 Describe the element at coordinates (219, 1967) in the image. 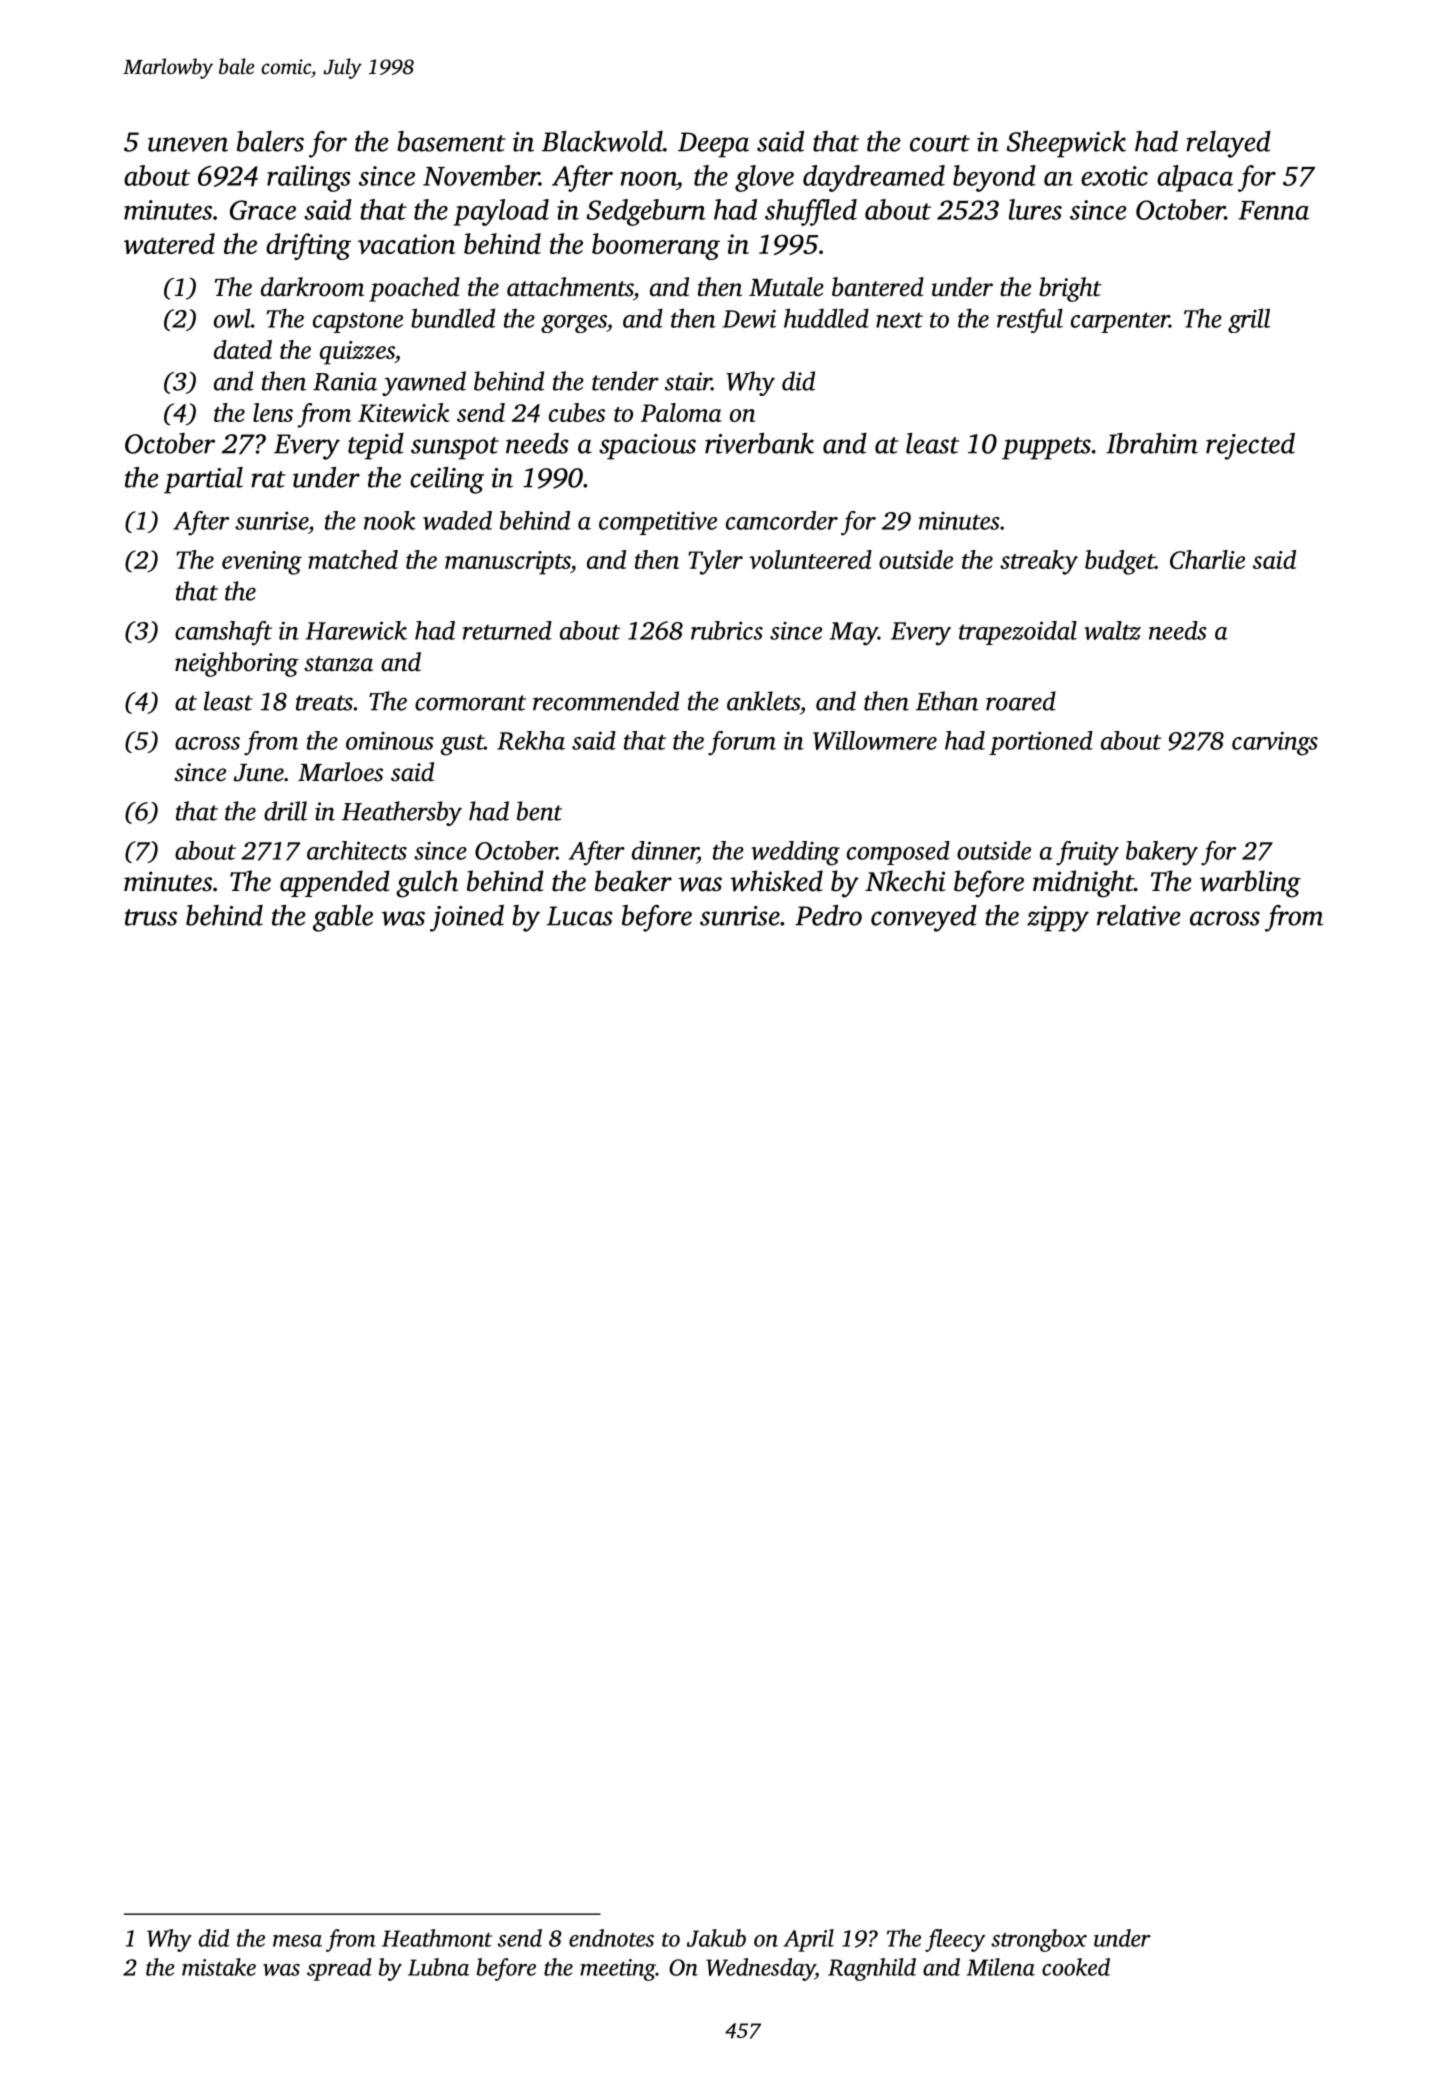

I see `mistake` at that location.
